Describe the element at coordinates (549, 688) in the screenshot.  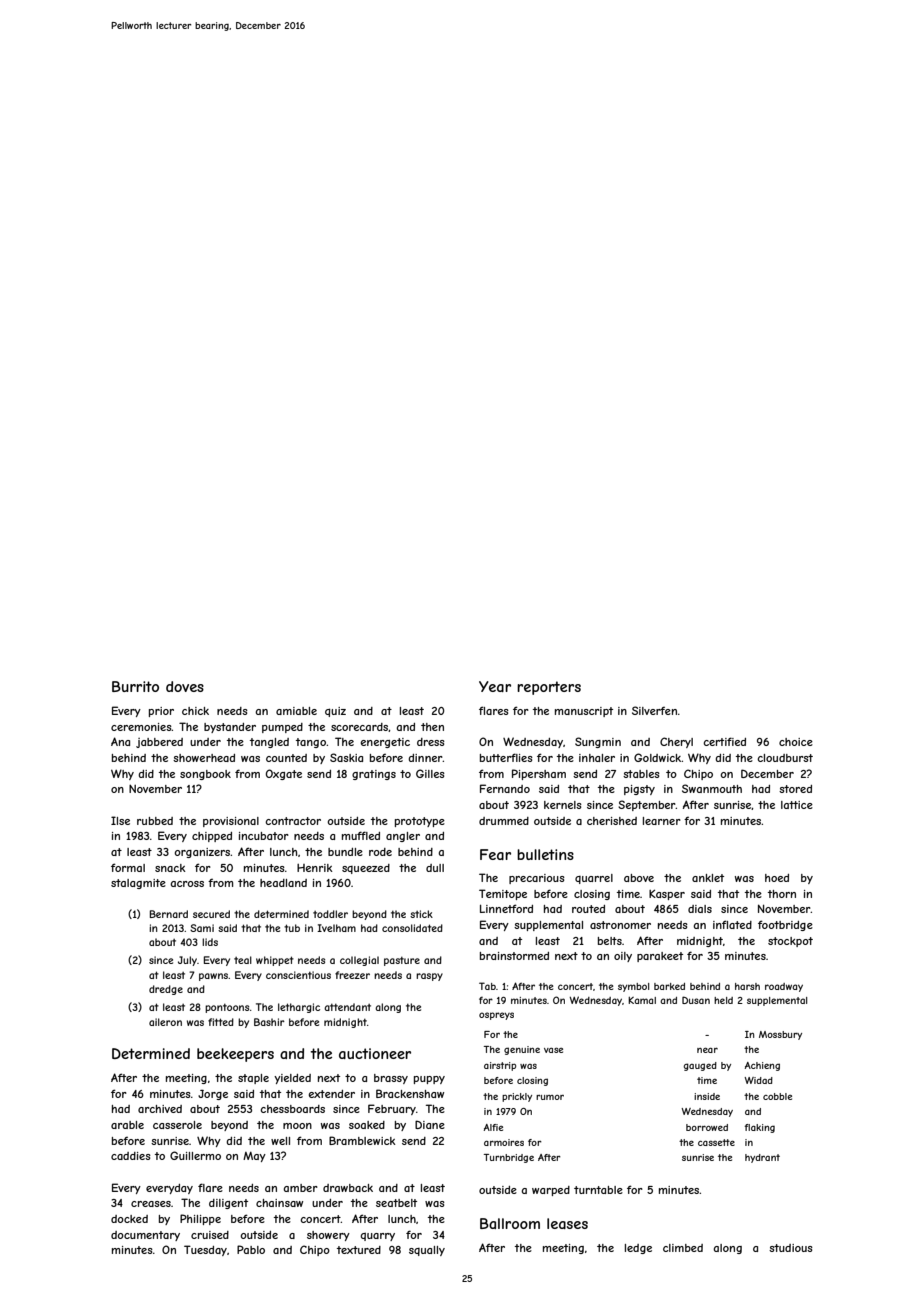
I see `reporters` at that location.
